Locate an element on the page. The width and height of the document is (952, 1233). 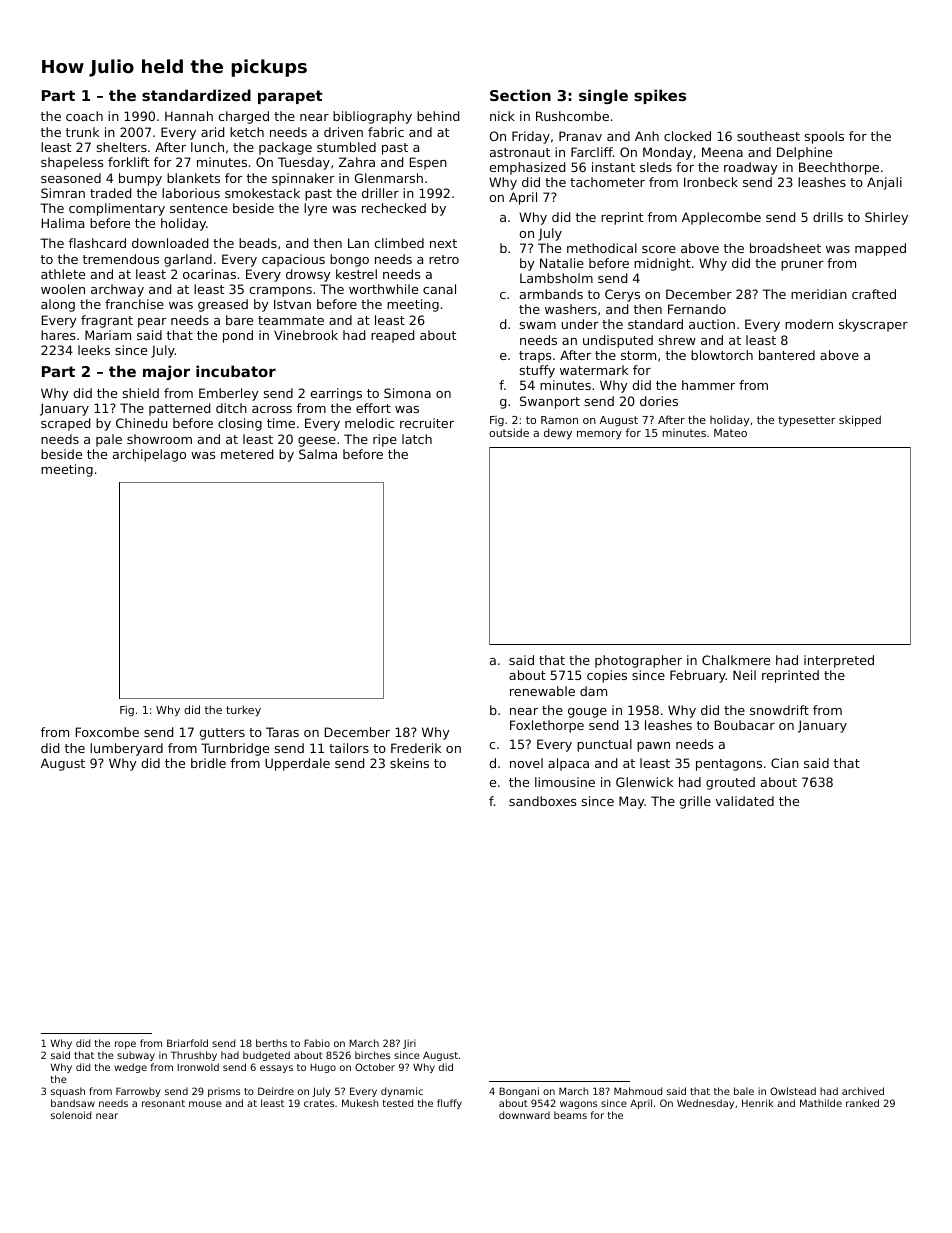
rope is located at coordinates (125, 1045).
